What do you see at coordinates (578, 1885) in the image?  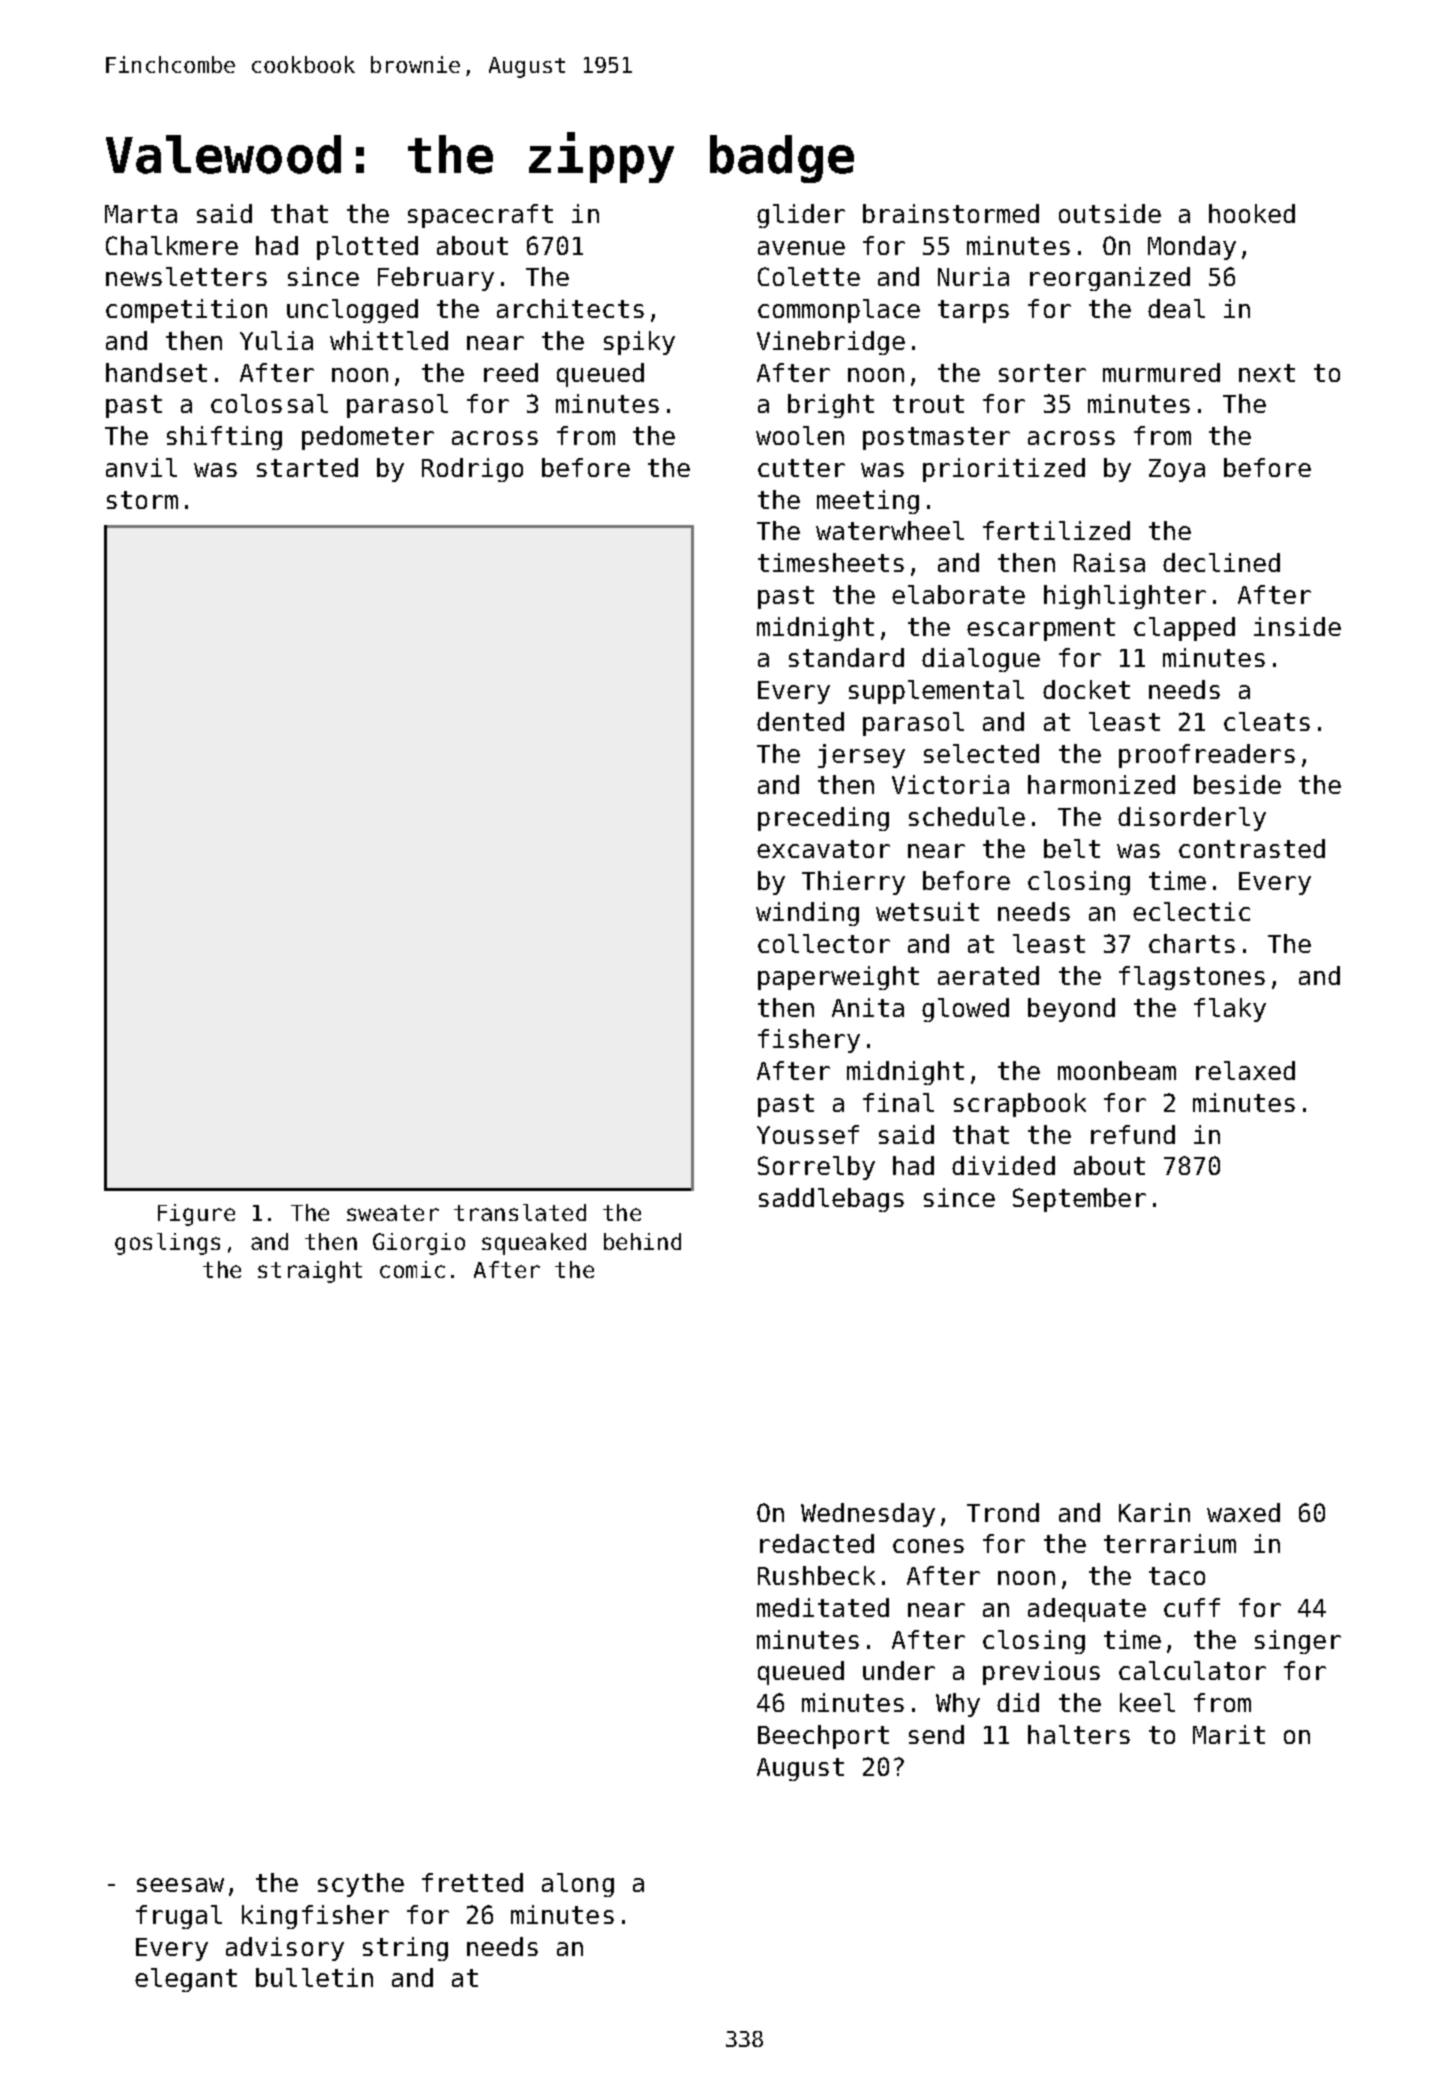 I see `along` at bounding box center [578, 1885].
